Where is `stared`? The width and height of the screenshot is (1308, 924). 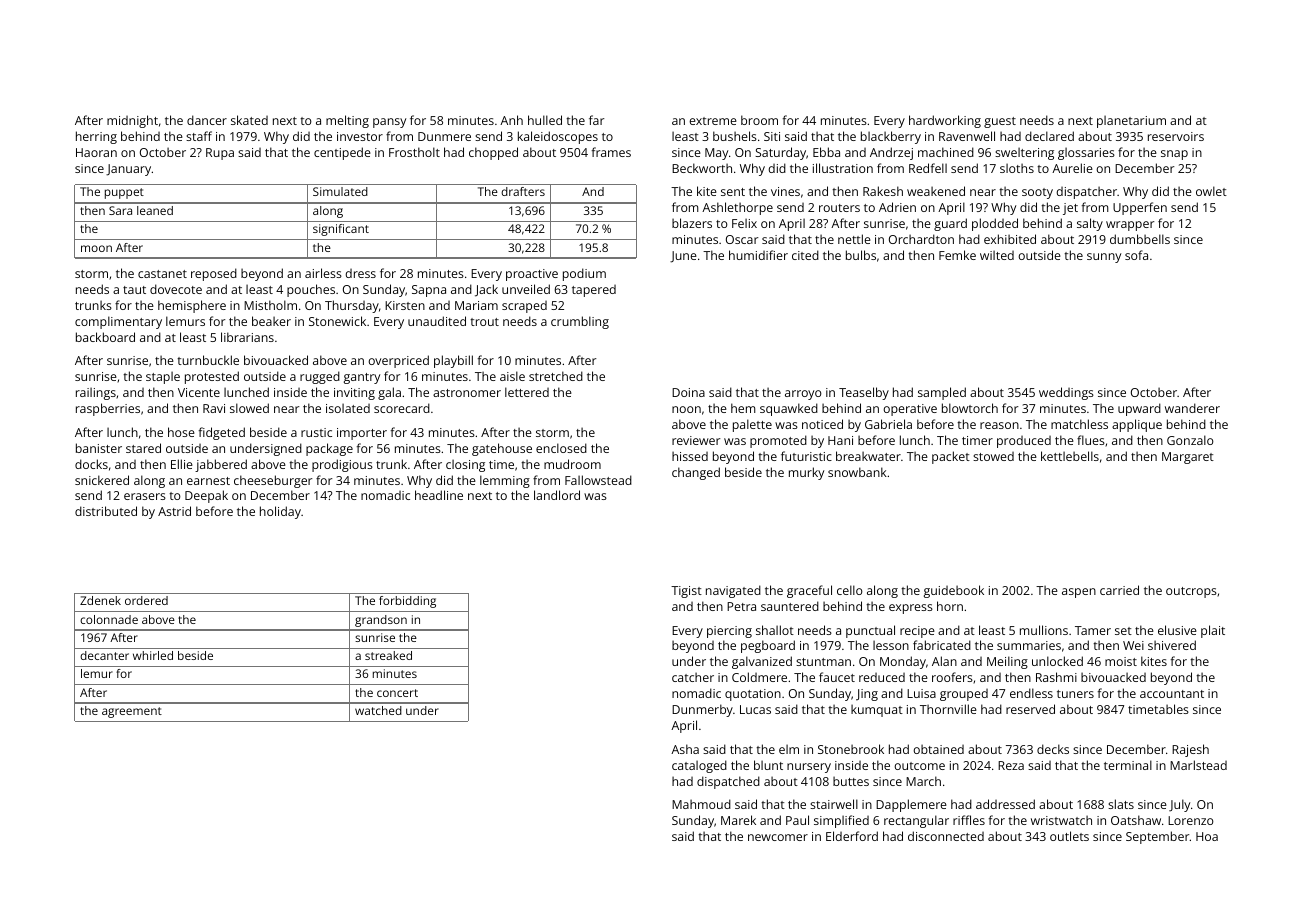 stared is located at coordinates (143, 448).
